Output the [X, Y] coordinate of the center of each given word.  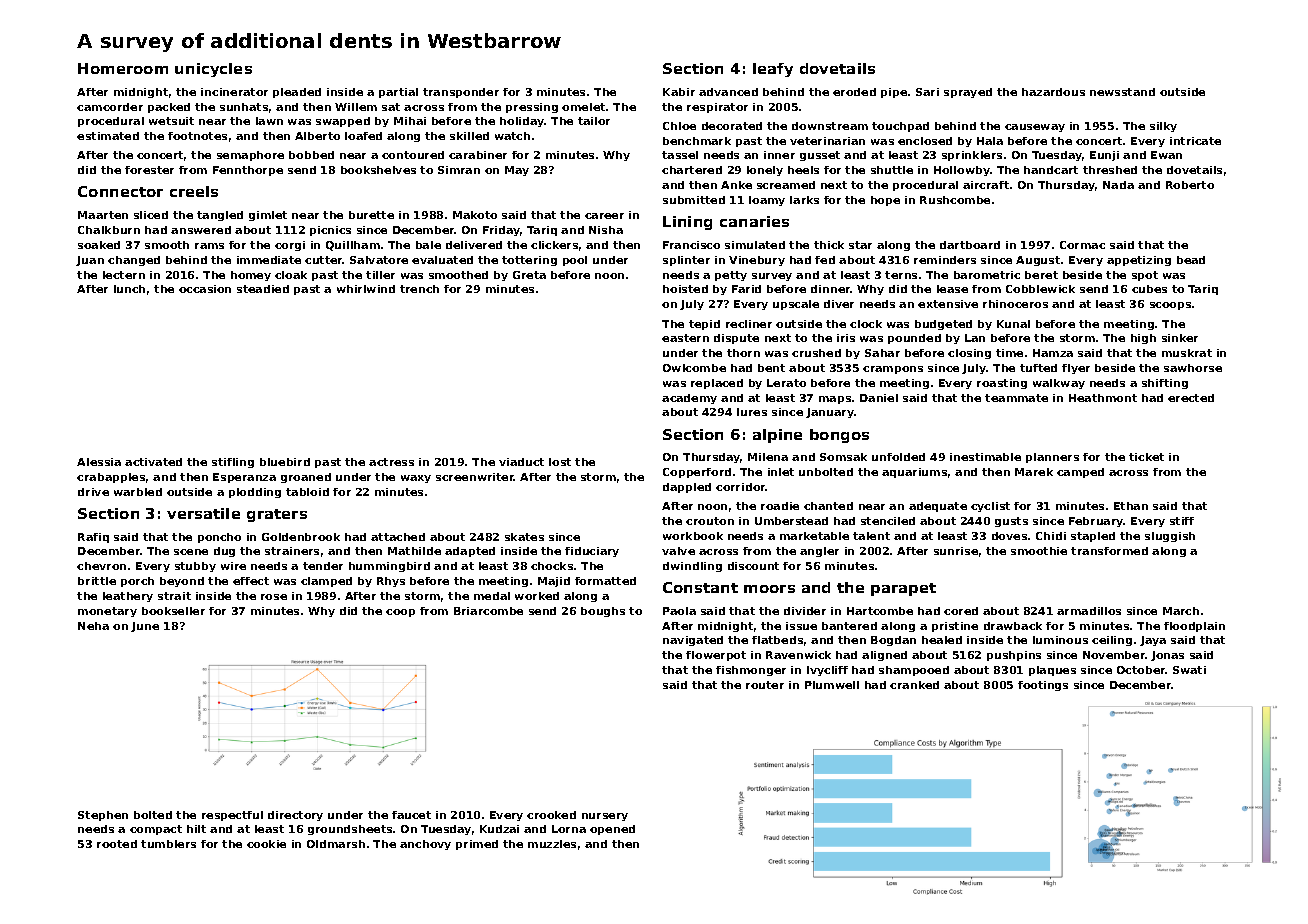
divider [805, 611]
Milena [768, 457]
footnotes [197, 136]
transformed [1109, 551]
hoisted [685, 289]
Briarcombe [488, 611]
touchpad [900, 127]
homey [251, 276]
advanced [728, 92]
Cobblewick [1040, 289]
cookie [266, 844]
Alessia [99, 462]
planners [1052, 458]
